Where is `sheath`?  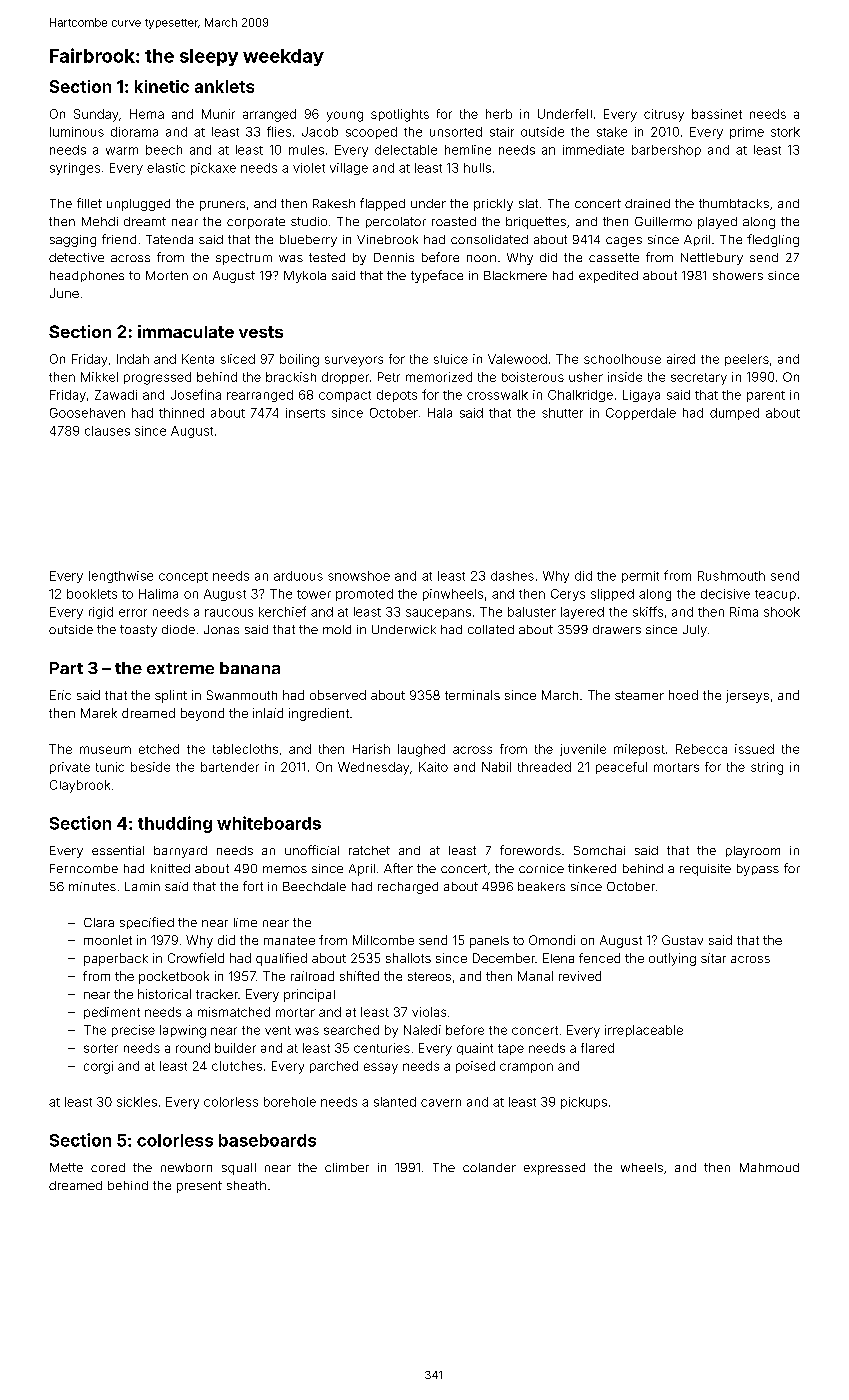
sheath is located at coordinates (246, 1185).
